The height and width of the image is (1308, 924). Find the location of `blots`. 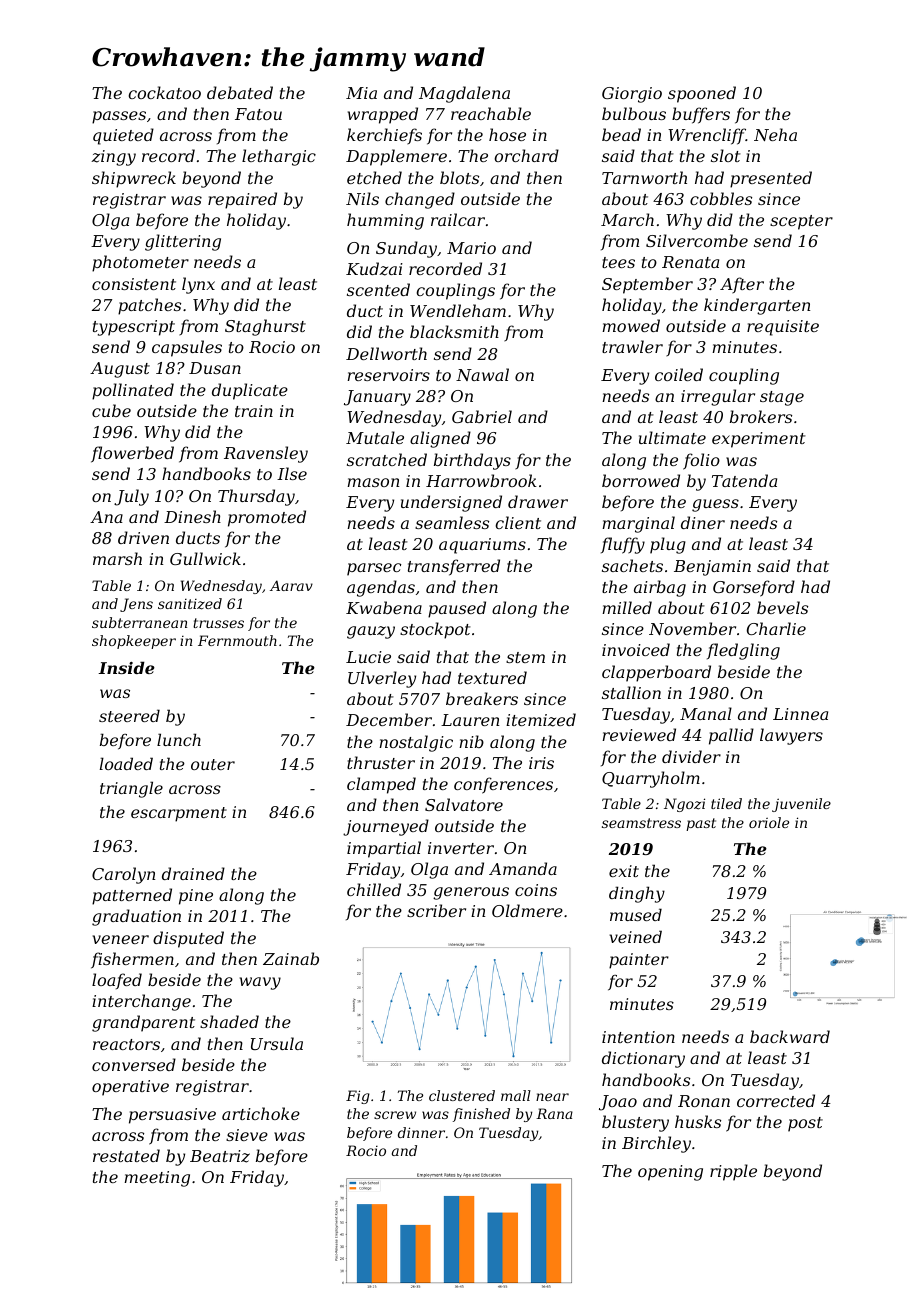

blots is located at coordinates (459, 177).
